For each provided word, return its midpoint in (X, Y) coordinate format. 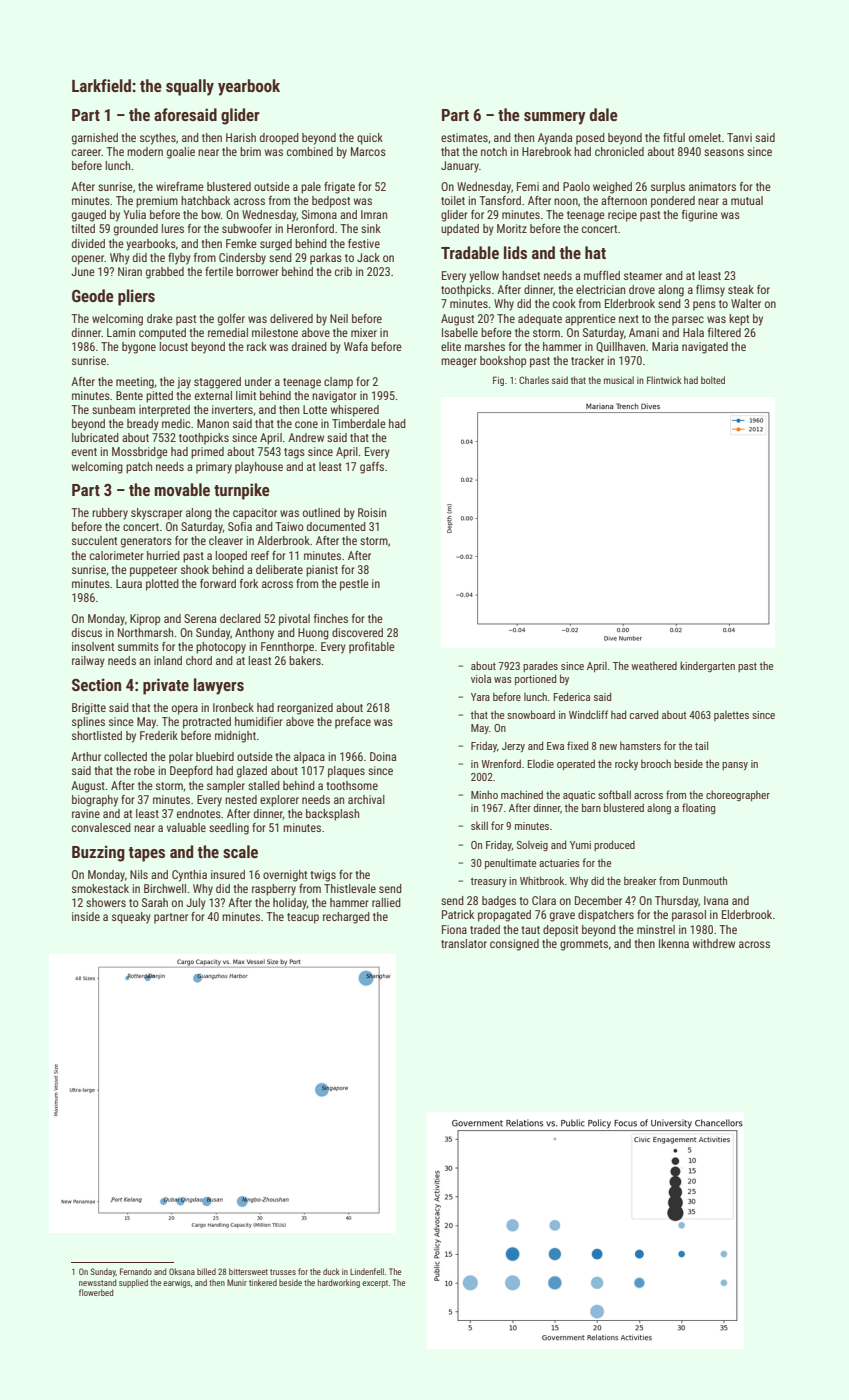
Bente (129, 395)
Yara (480, 697)
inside (86, 916)
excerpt (375, 1284)
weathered (654, 665)
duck (331, 1271)
